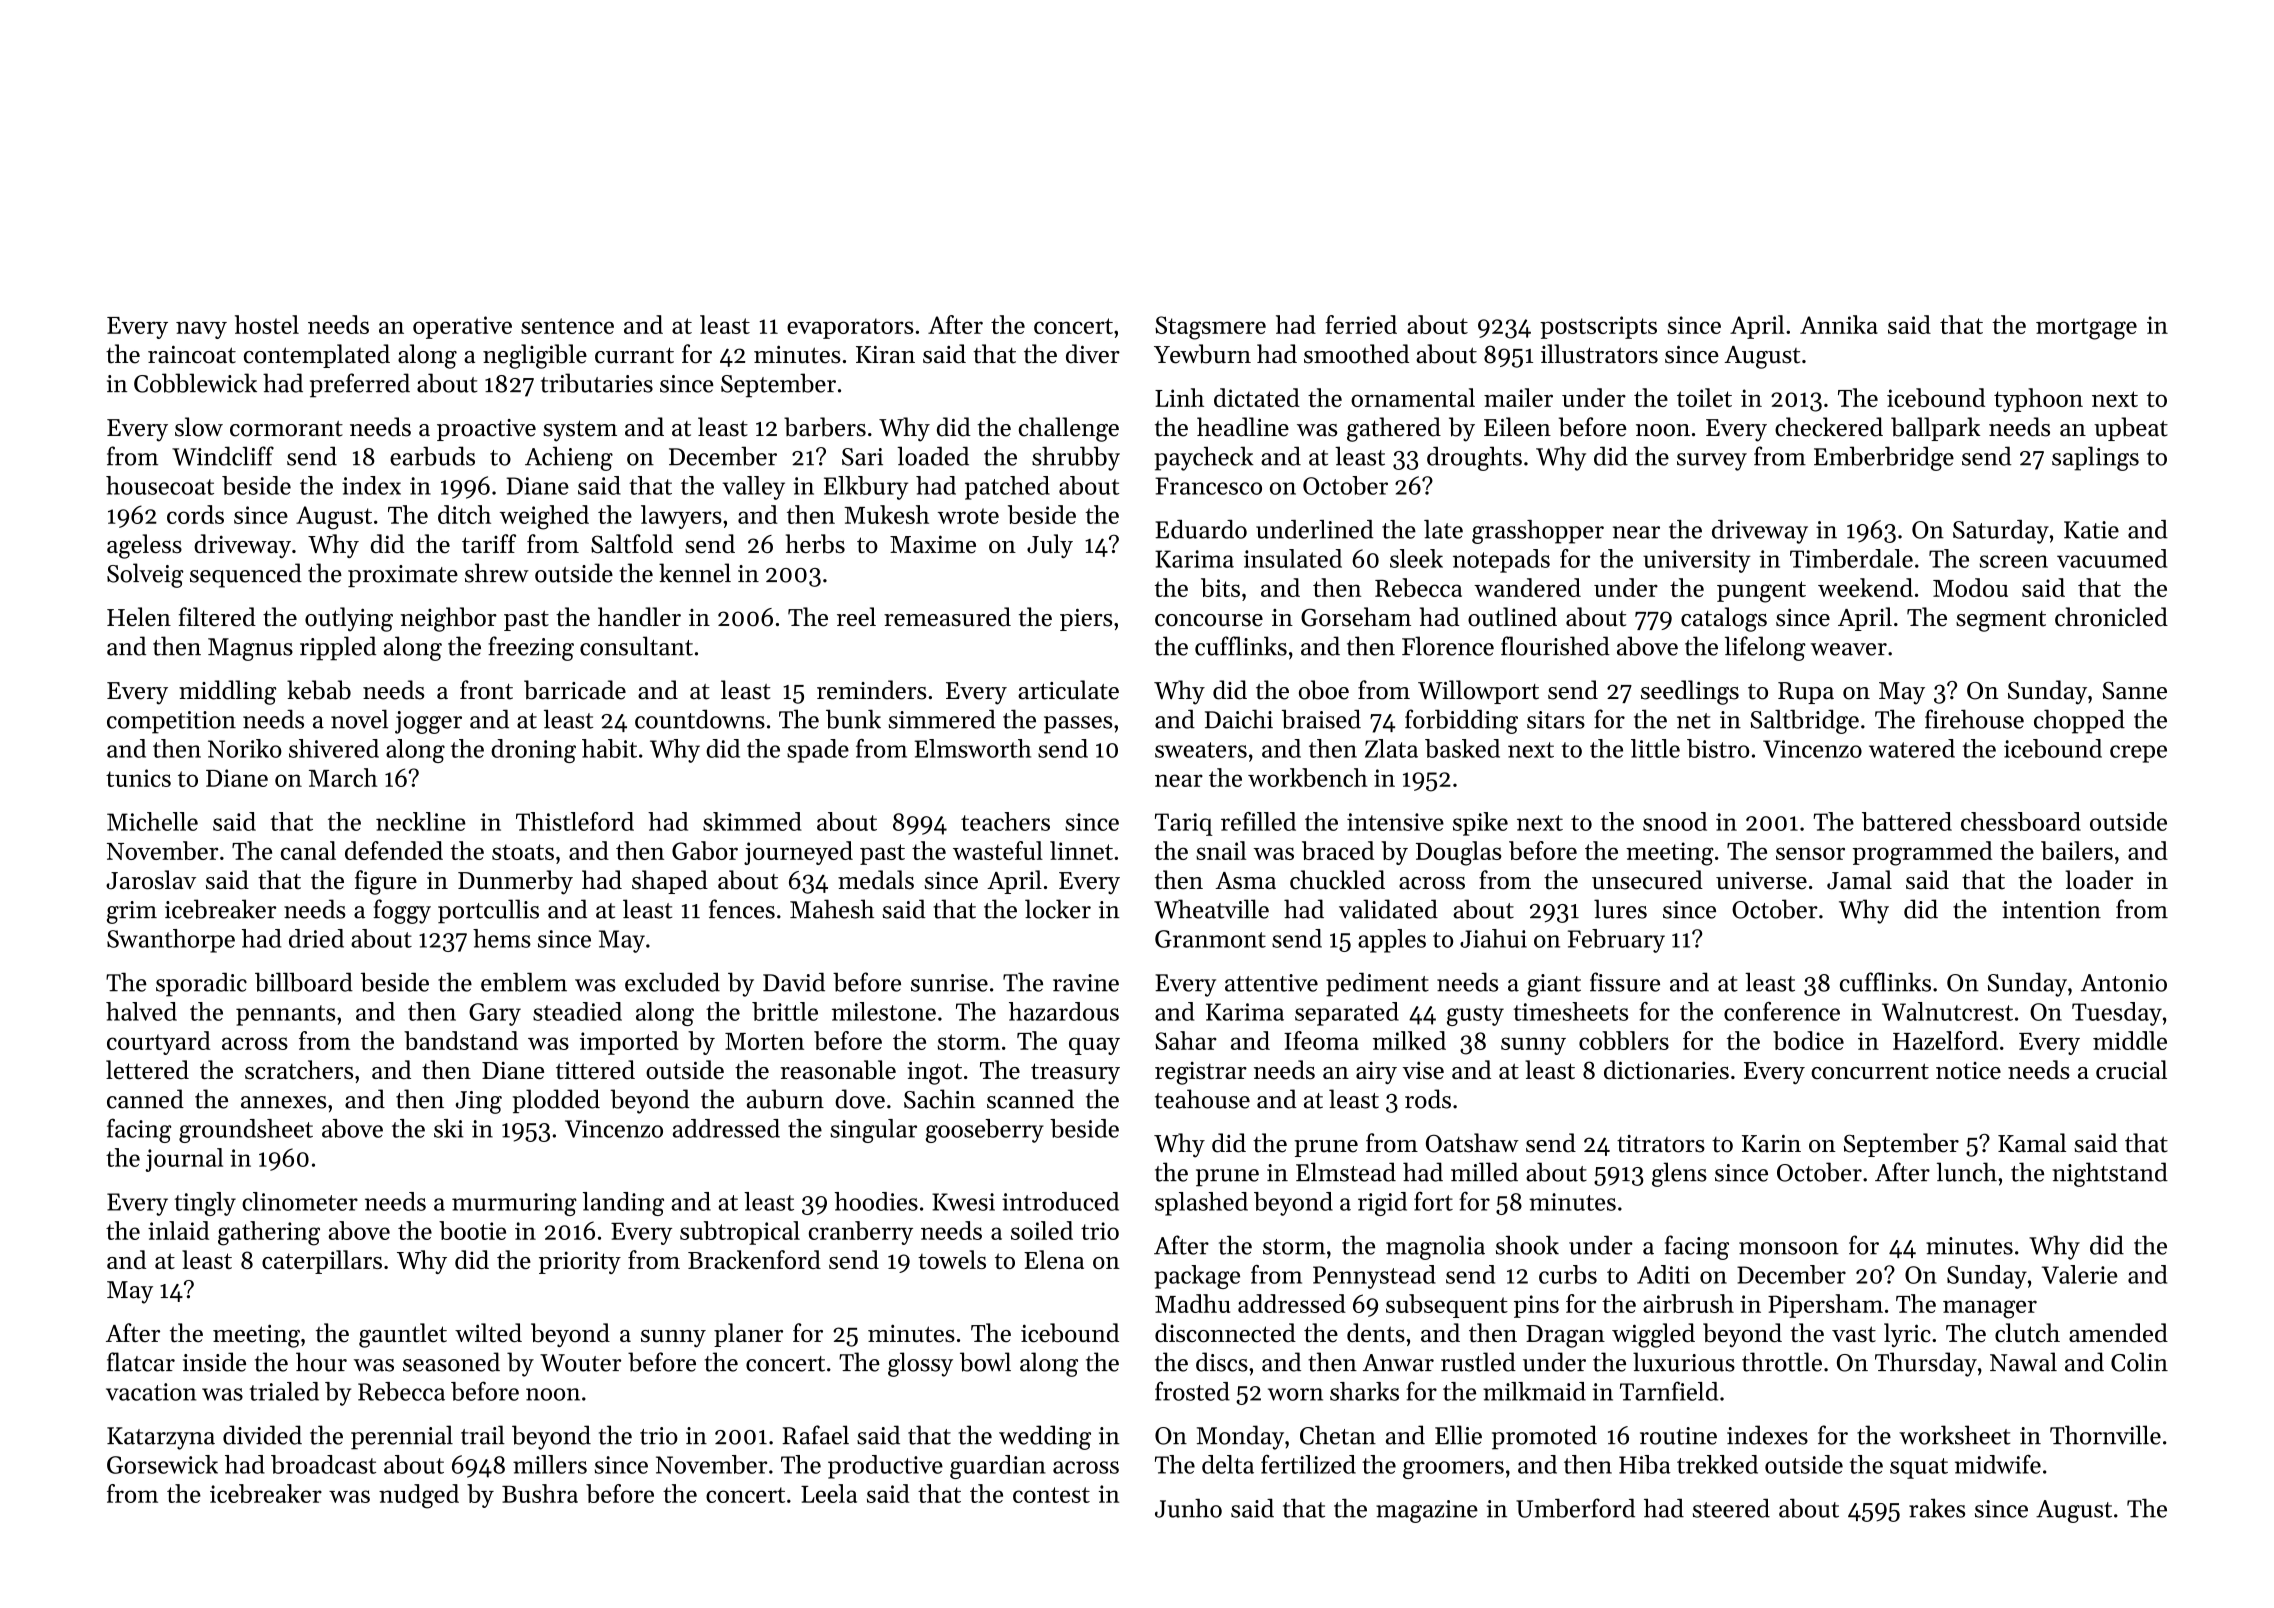 Image resolution: width=2274 pixels, height=1608 pixels. What do you see at coordinates (748, 1335) in the screenshot?
I see `planer` at bounding box center [748, 1335].
